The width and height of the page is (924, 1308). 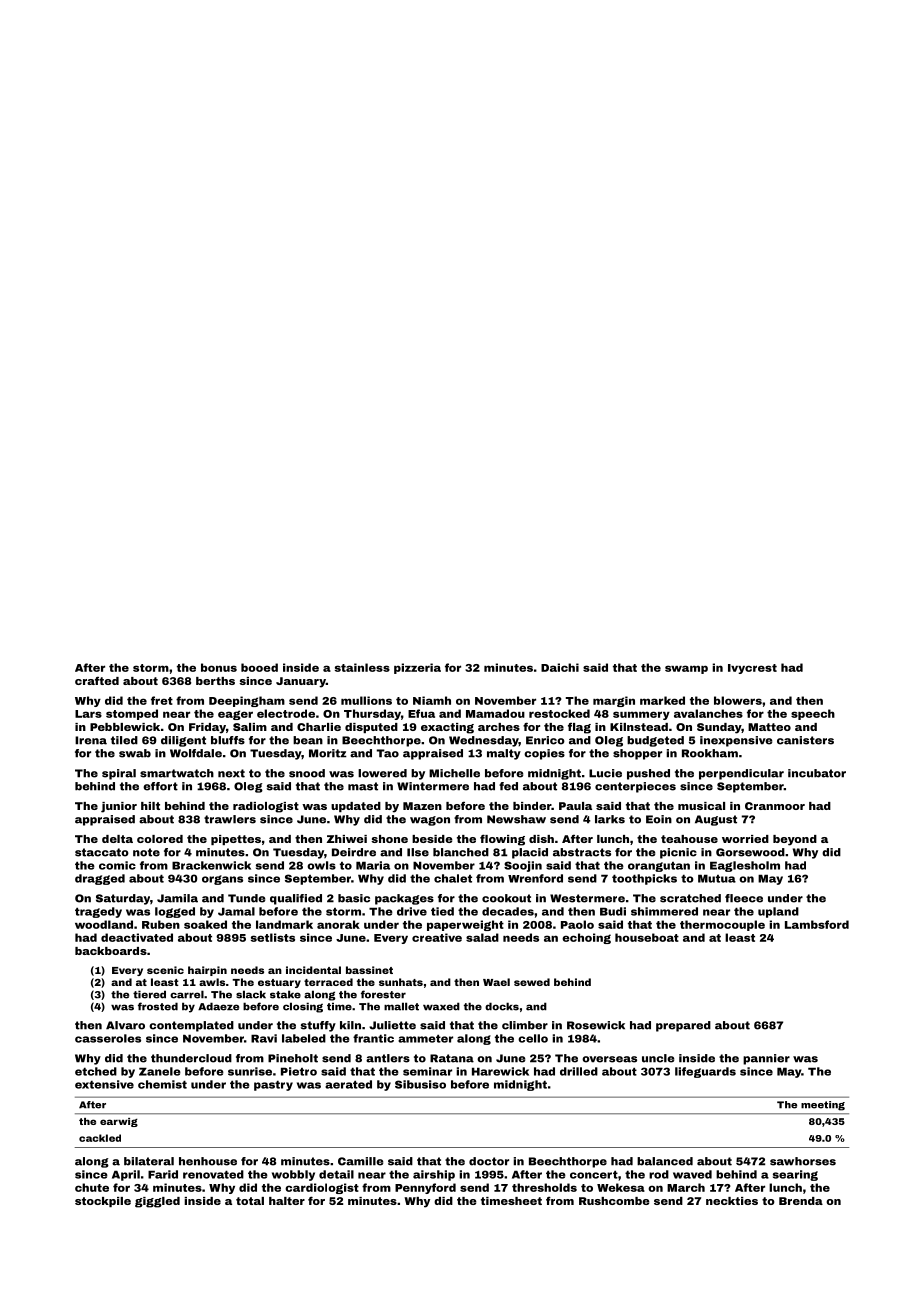 What do you see at coordinates (157, 1202) in the page?
I see `giggled` at bounding box center [157, 1202].
